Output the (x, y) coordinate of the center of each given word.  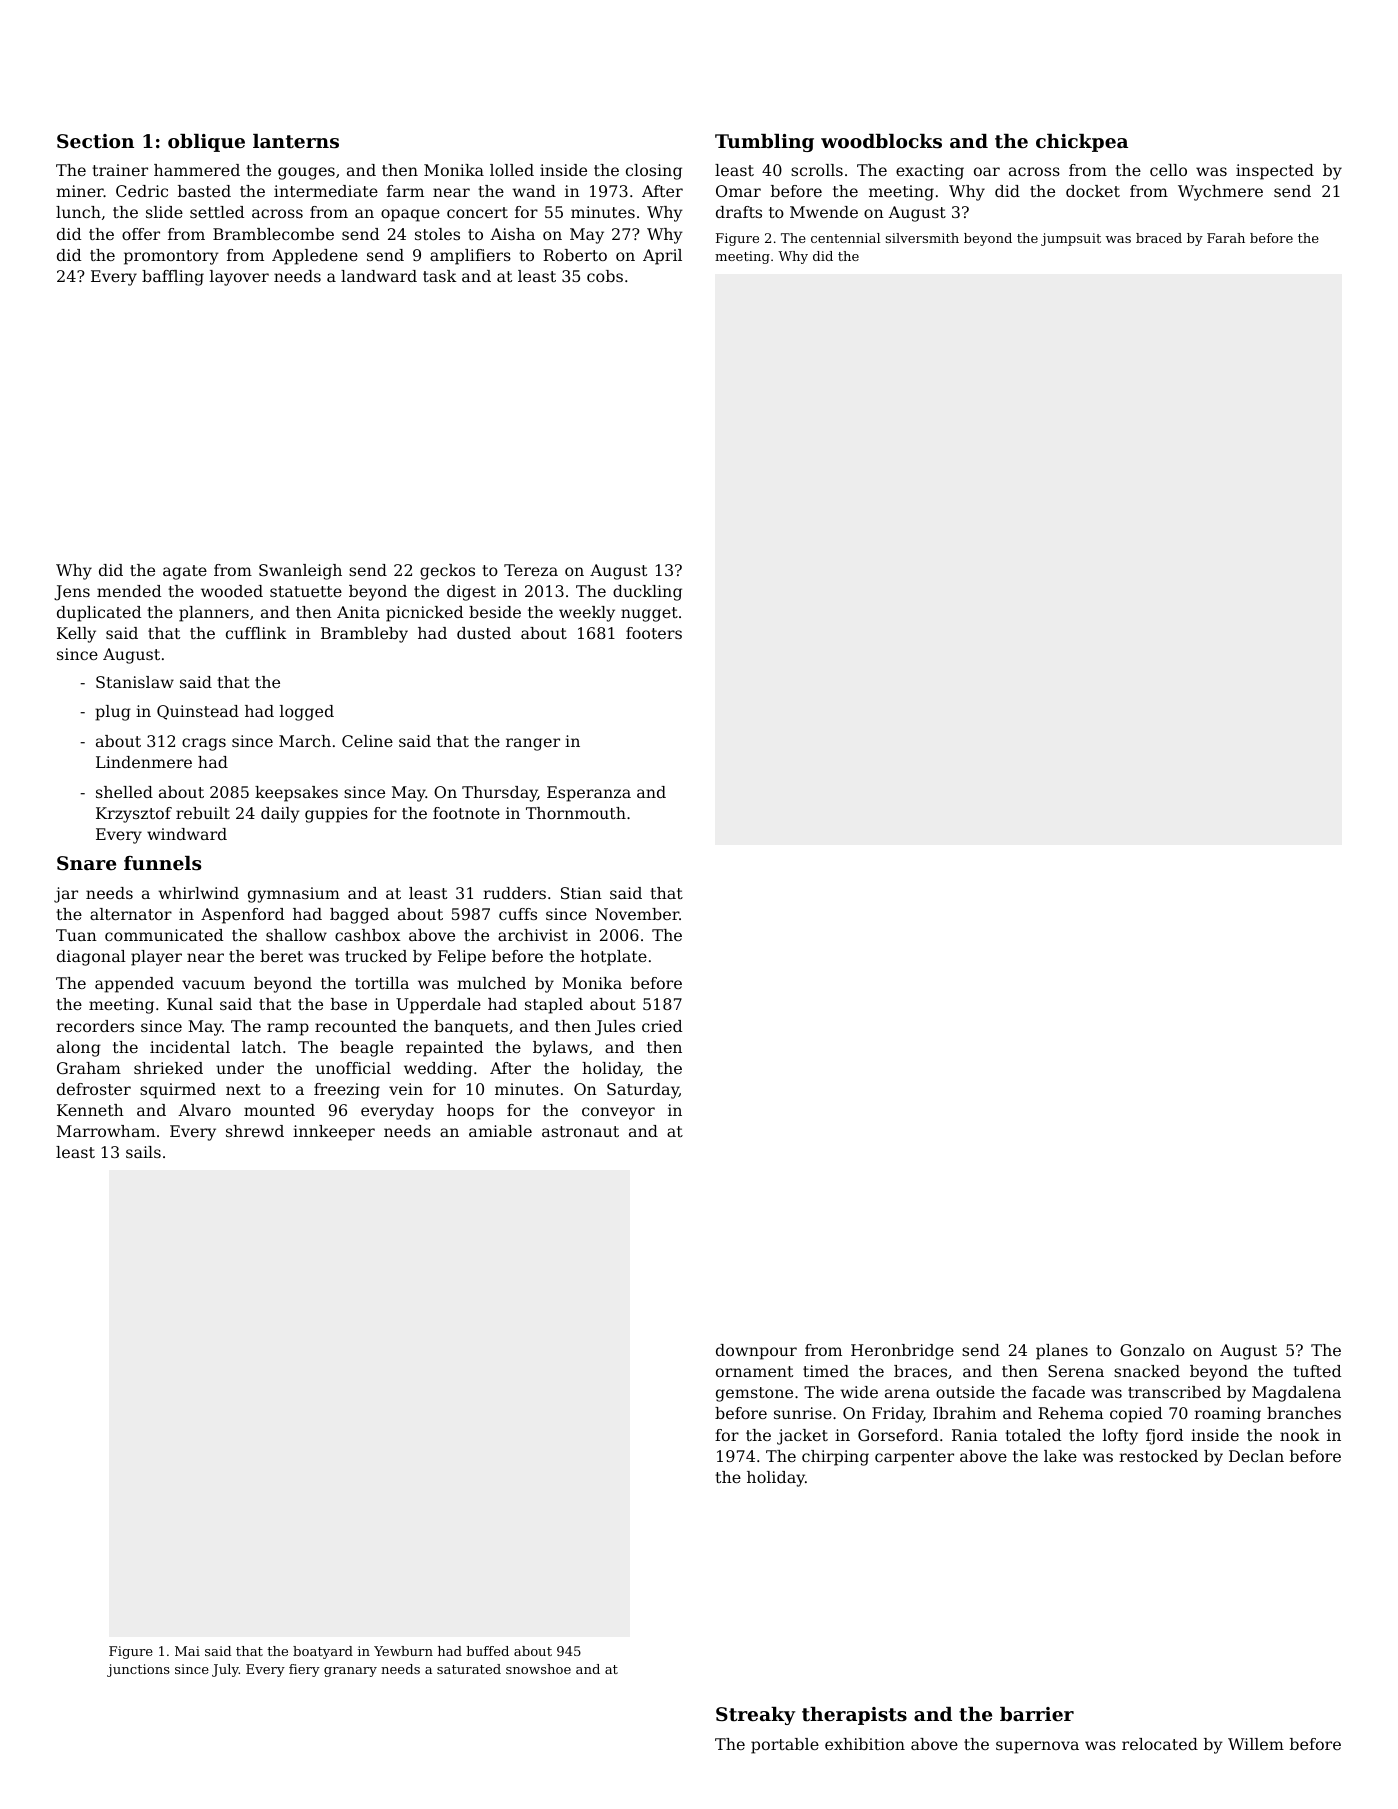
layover (239, 278)
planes (1062, 1352)
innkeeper (334, 1133)
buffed (488, 1651)
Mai (187, 1651)
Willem (1256, 1744)
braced (1159, 238)
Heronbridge (902, 1352)
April (662, 257)
